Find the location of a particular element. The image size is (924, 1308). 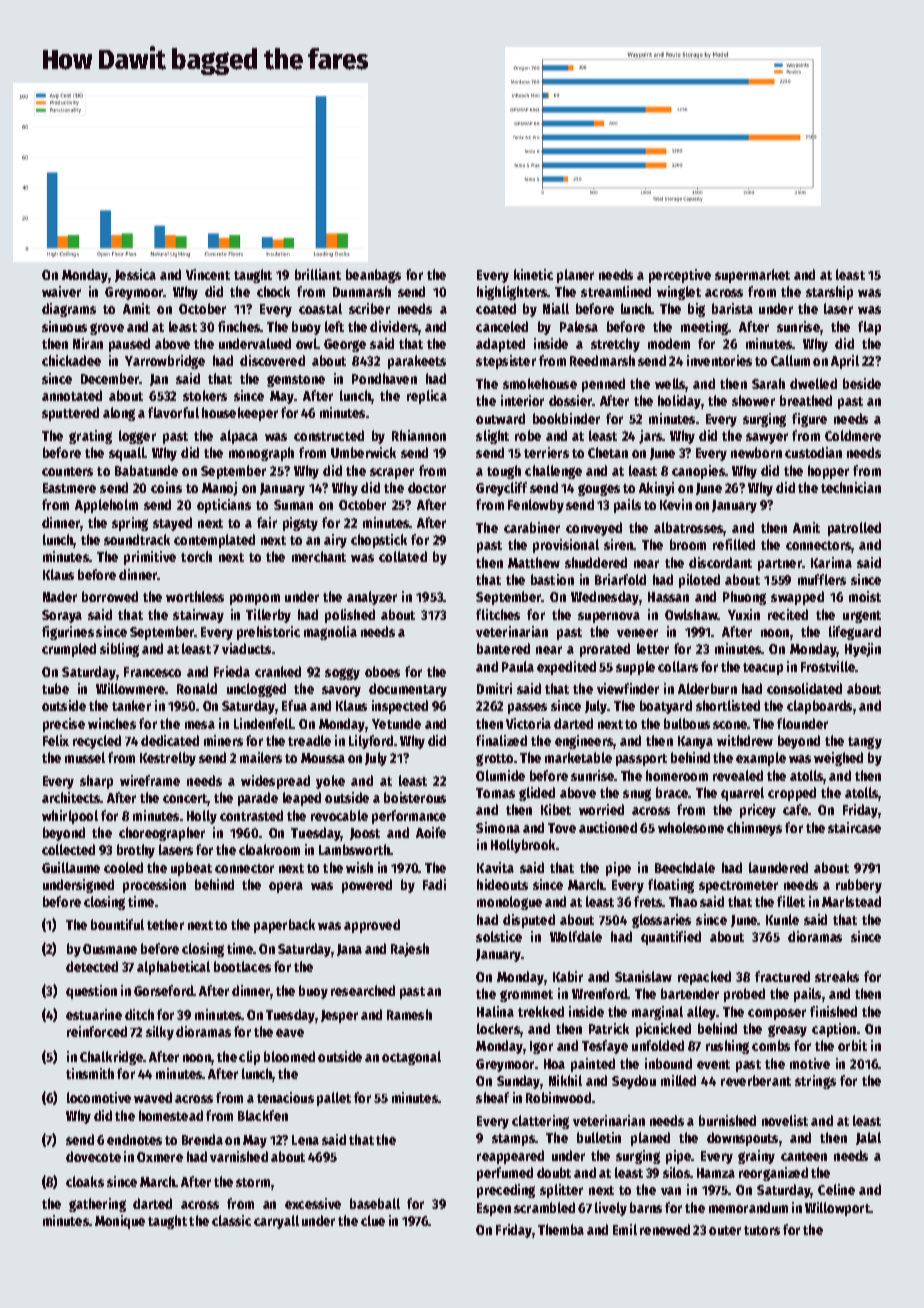

tangy is located at coordinates (865, 743).
